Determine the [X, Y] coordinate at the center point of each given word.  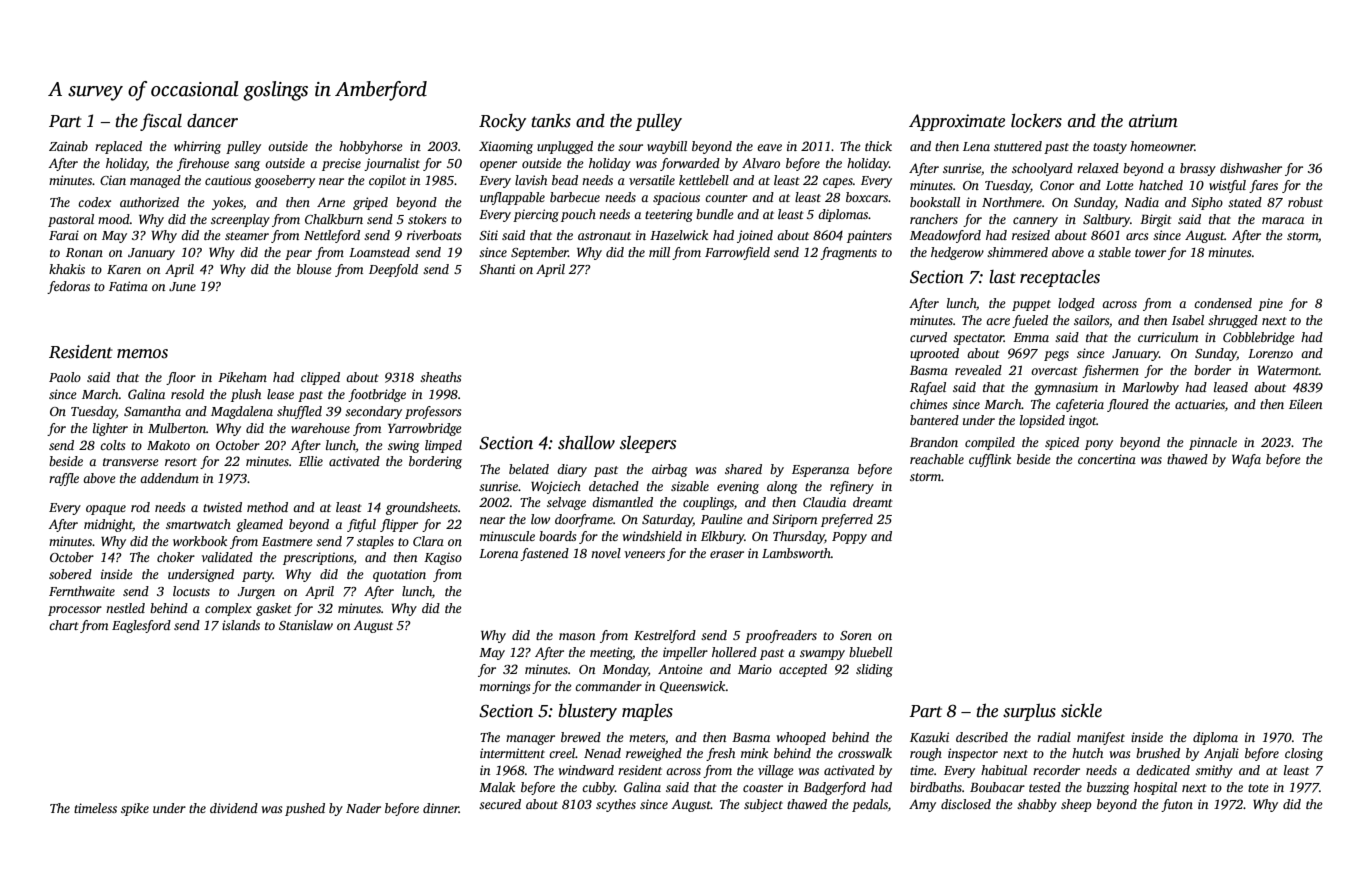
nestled [125, 608]
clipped [320, 378]
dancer [212, 121]
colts [112, 445]
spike [135, 809]
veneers [644, 554]
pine [1270, 304]
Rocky [502, 122]
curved [928, 337]
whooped [801, 738]
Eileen [1305, 404]
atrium [1153, 121]
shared [743, 469]
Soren [856, 635]
